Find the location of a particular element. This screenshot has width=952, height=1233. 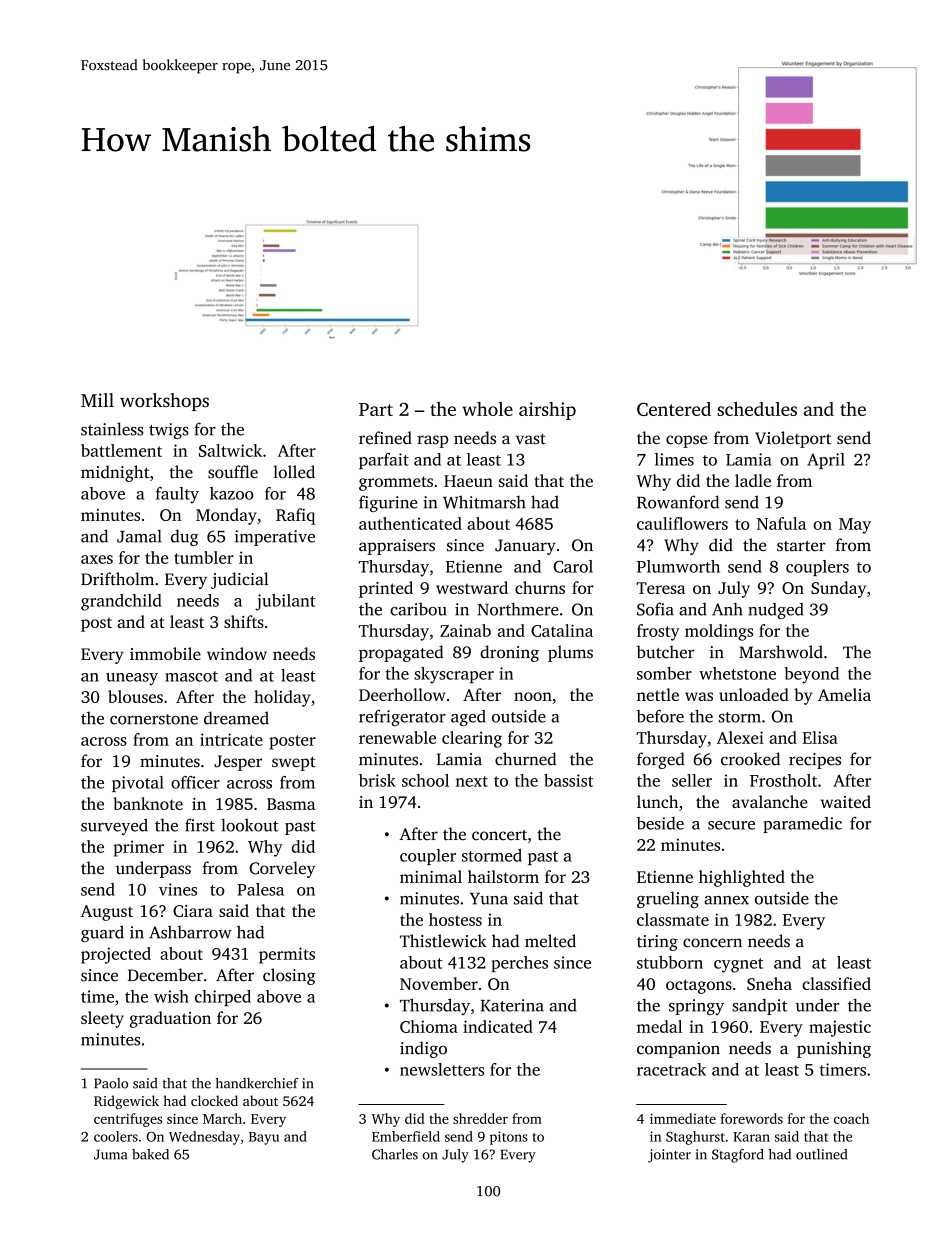

imperative is located at coordinates (275, 538).
